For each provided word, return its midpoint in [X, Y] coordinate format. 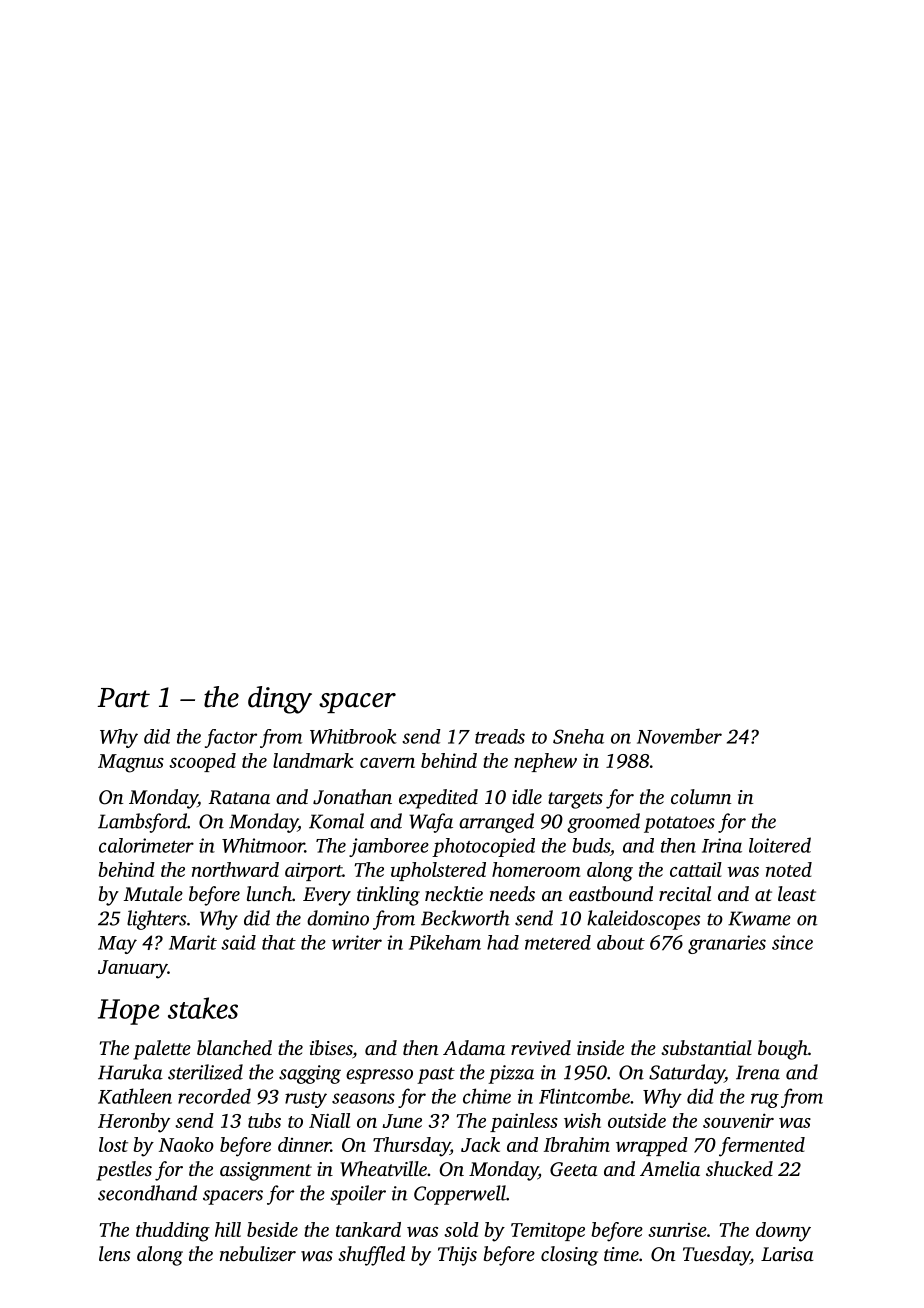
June [402, 1121]
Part [124, 698]
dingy [280, 700]
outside [637, 1120]
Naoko [186, 1144]
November [679, 736]
